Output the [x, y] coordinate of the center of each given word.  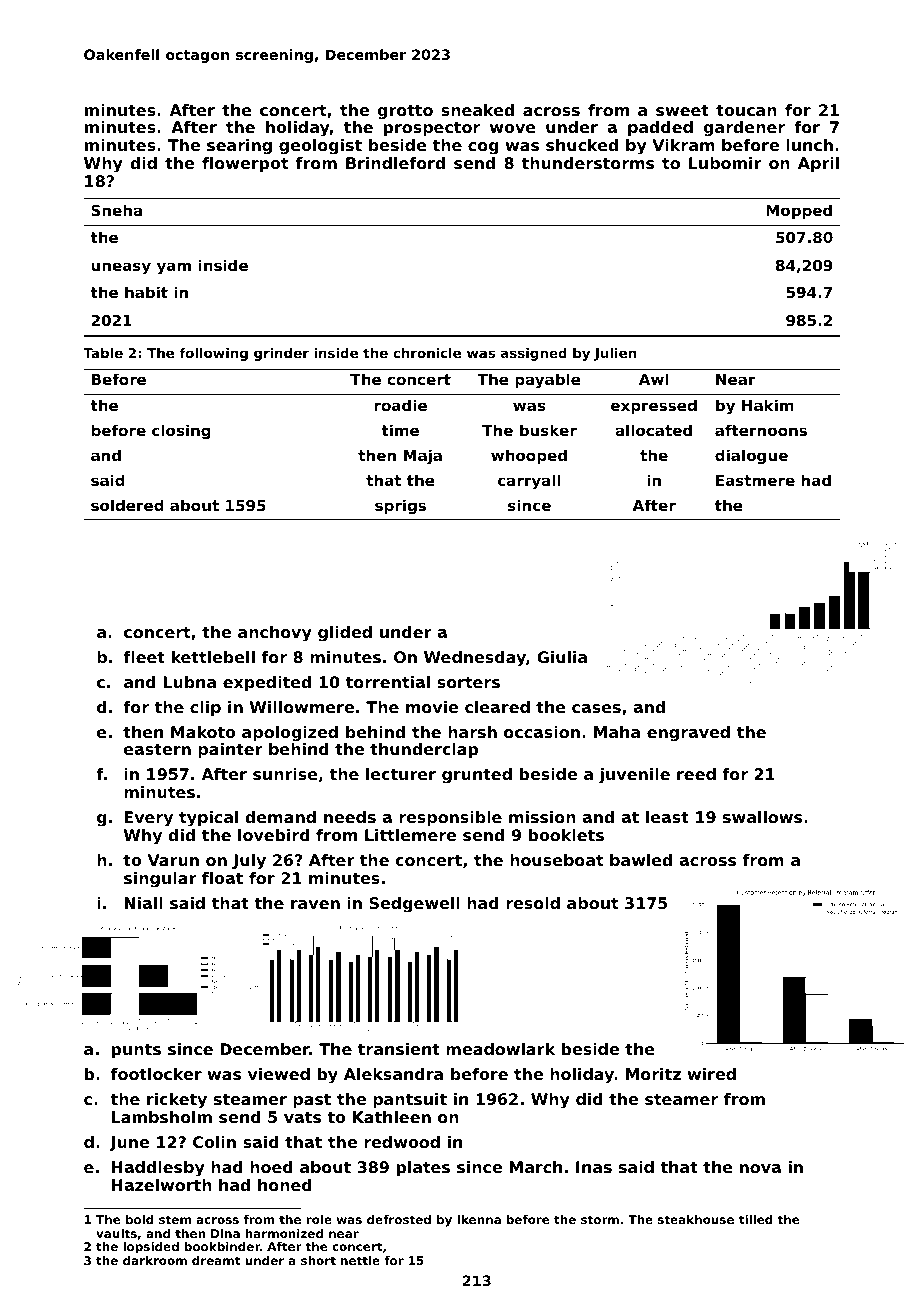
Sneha [116, 210]
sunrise [285, 774]
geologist [320, 147]
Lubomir [725, 163]
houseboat [556, 860]
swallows [762, 817]
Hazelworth [162, 1185]
